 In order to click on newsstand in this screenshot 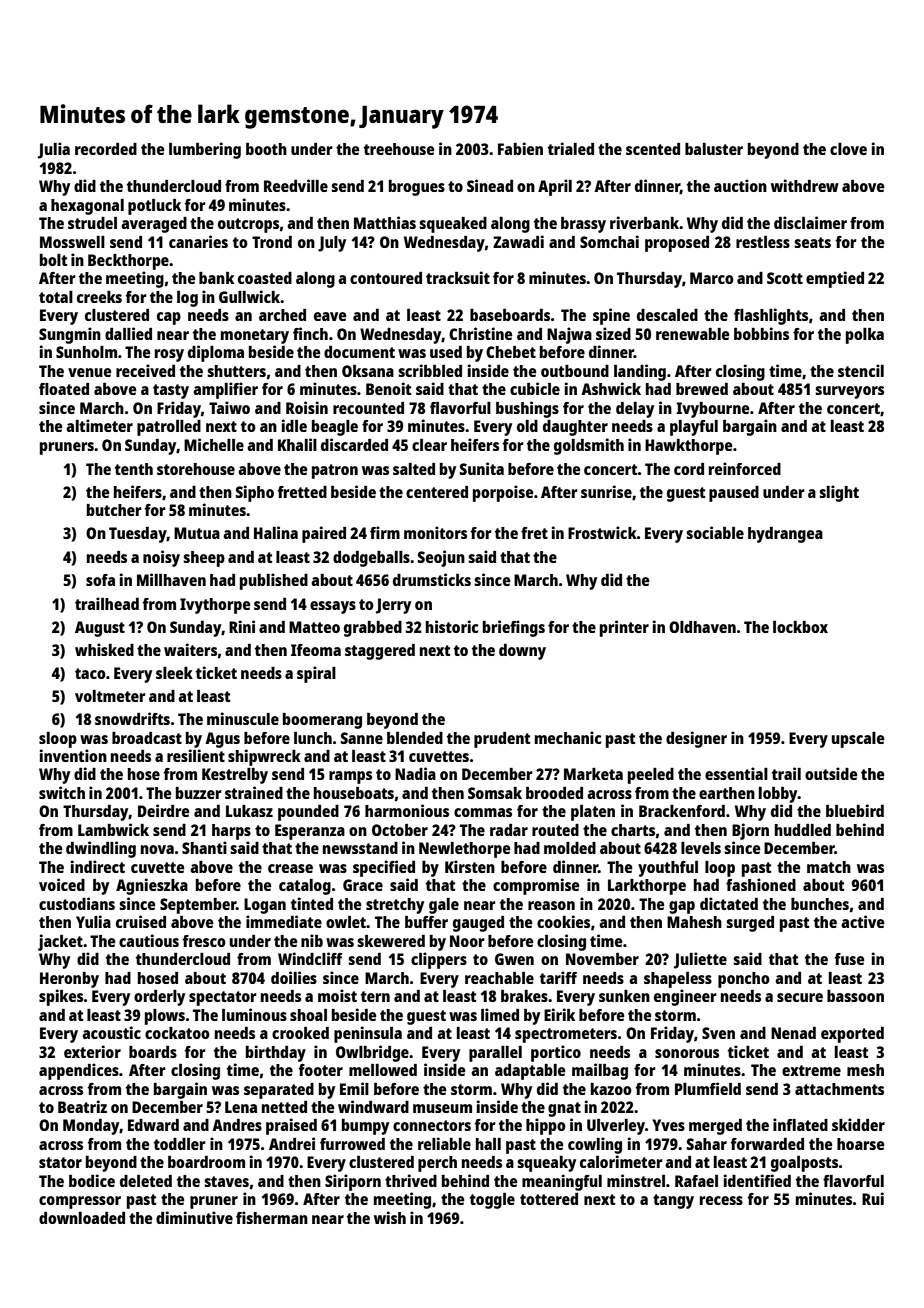, I will do `click(360, 848)`.
